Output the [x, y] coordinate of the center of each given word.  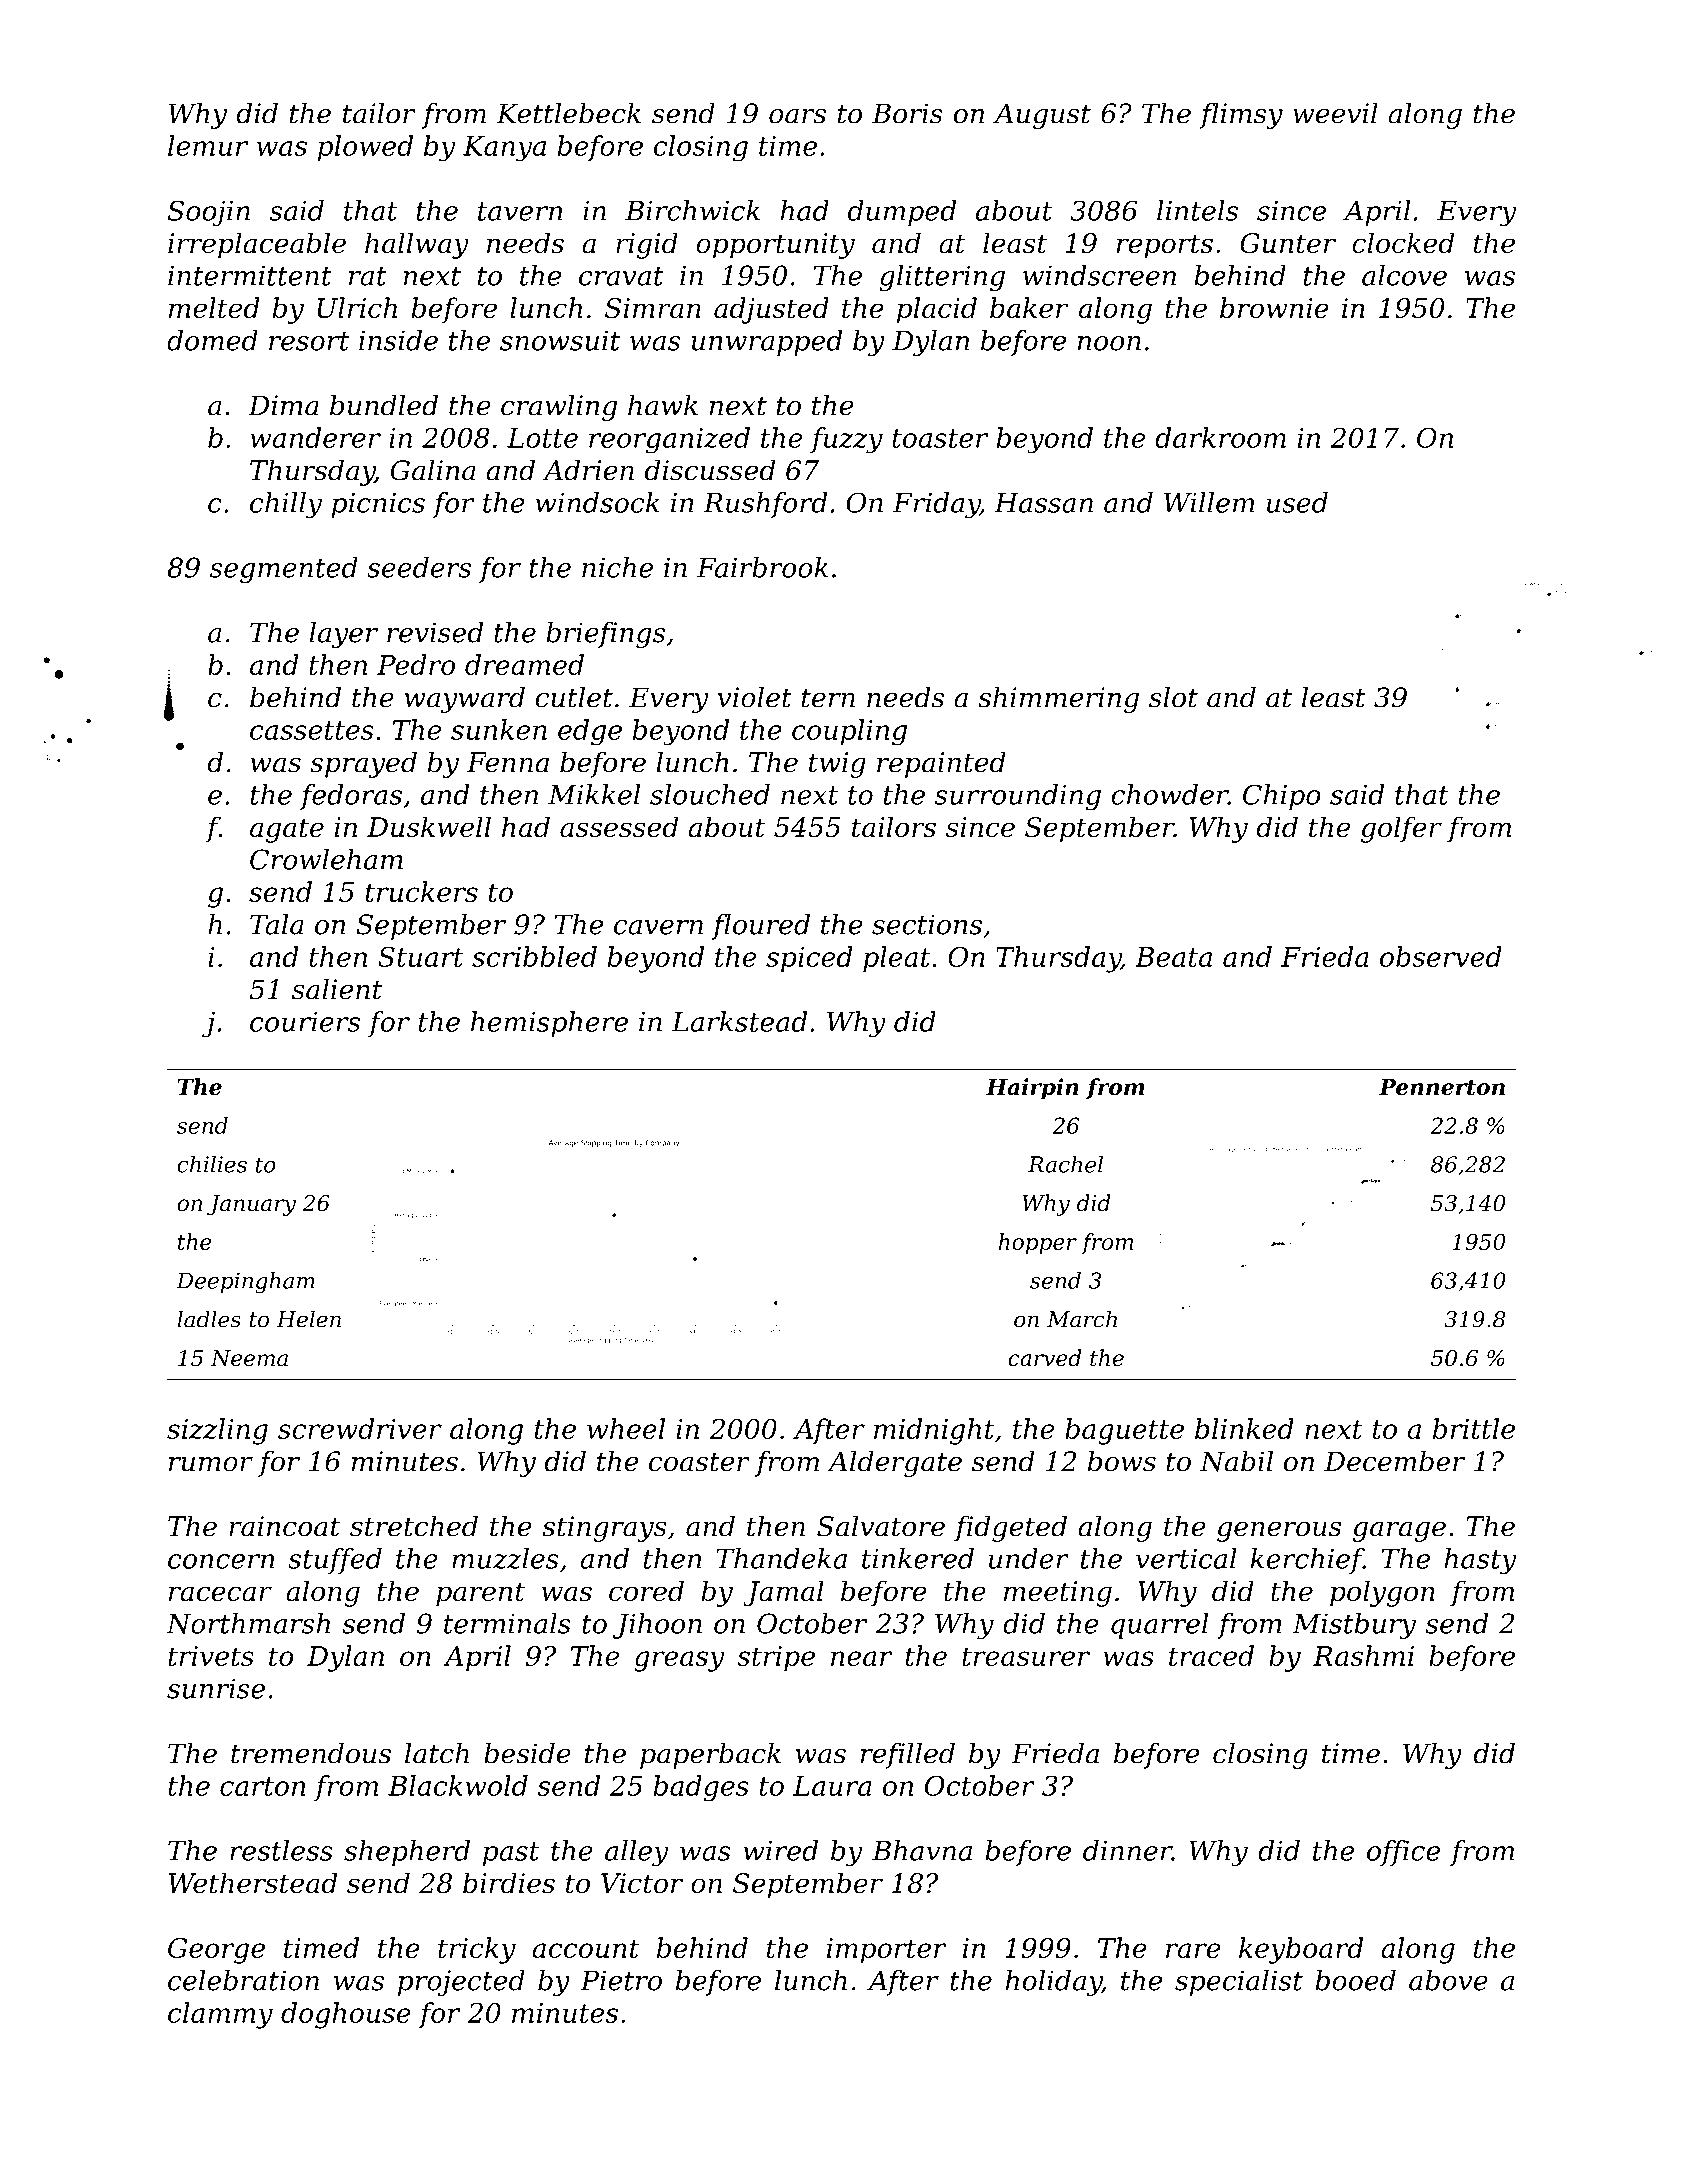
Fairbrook [762, 567]
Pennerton [1442, 1087]
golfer [1401, 829]
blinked [1244, 1428]
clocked [1403, 242]
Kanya [504, 149]
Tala [277, 924]
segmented [284, 570]
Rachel [1065, 1164]
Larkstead [739, 1021]
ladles [209, 1319]
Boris [907, 113]
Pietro [621, 1980]
